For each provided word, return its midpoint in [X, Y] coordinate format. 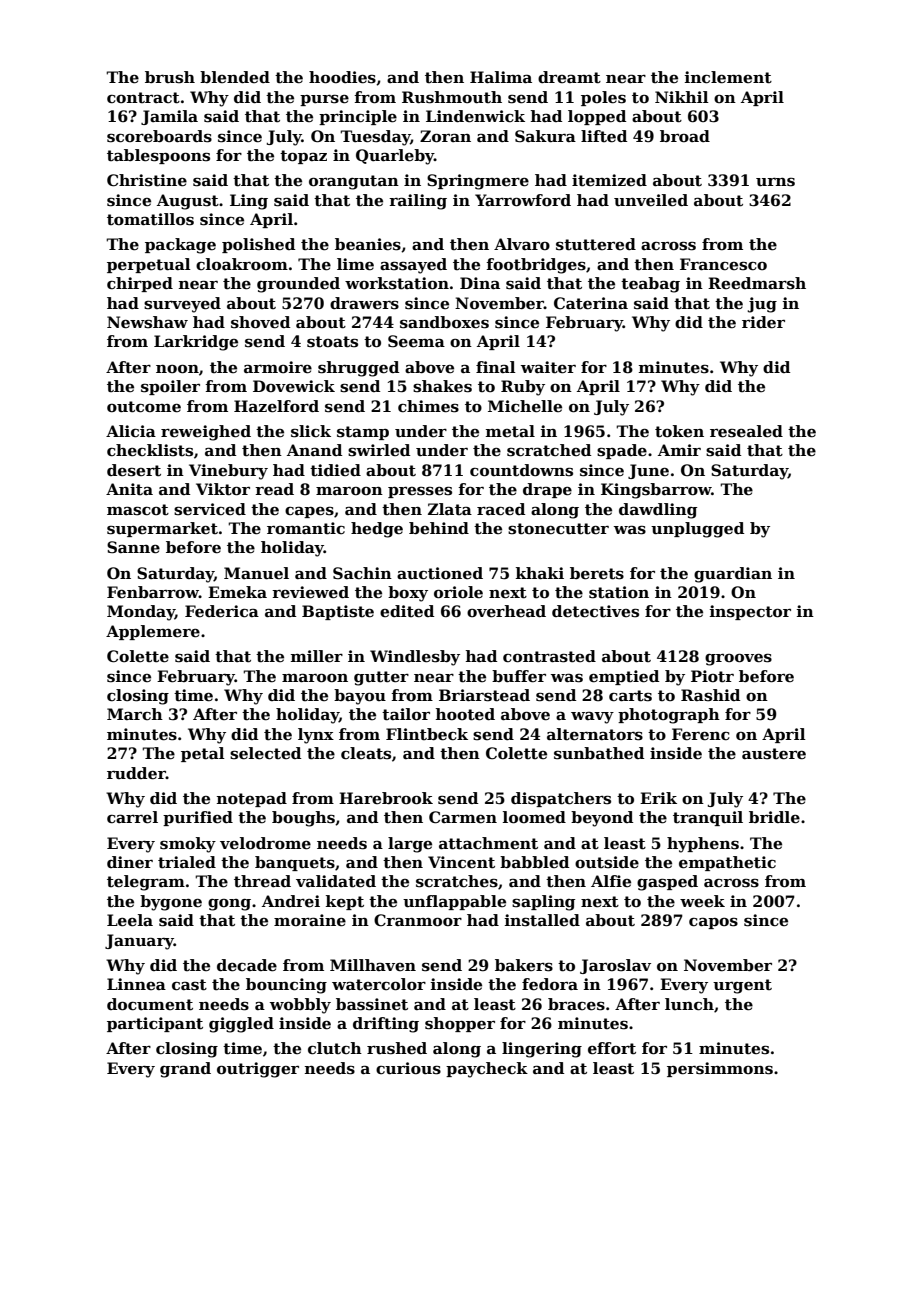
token [679, 431]
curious [408, 1068]
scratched [549, 450]
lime [355, 264]
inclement [728, 77]
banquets [295, 863]
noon [177, 369]
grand [185, 1070]
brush [170, 77]
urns [775, 182]
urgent [742, 986]
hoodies [342, 77]
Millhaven [373, 965]
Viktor [223, 489]
